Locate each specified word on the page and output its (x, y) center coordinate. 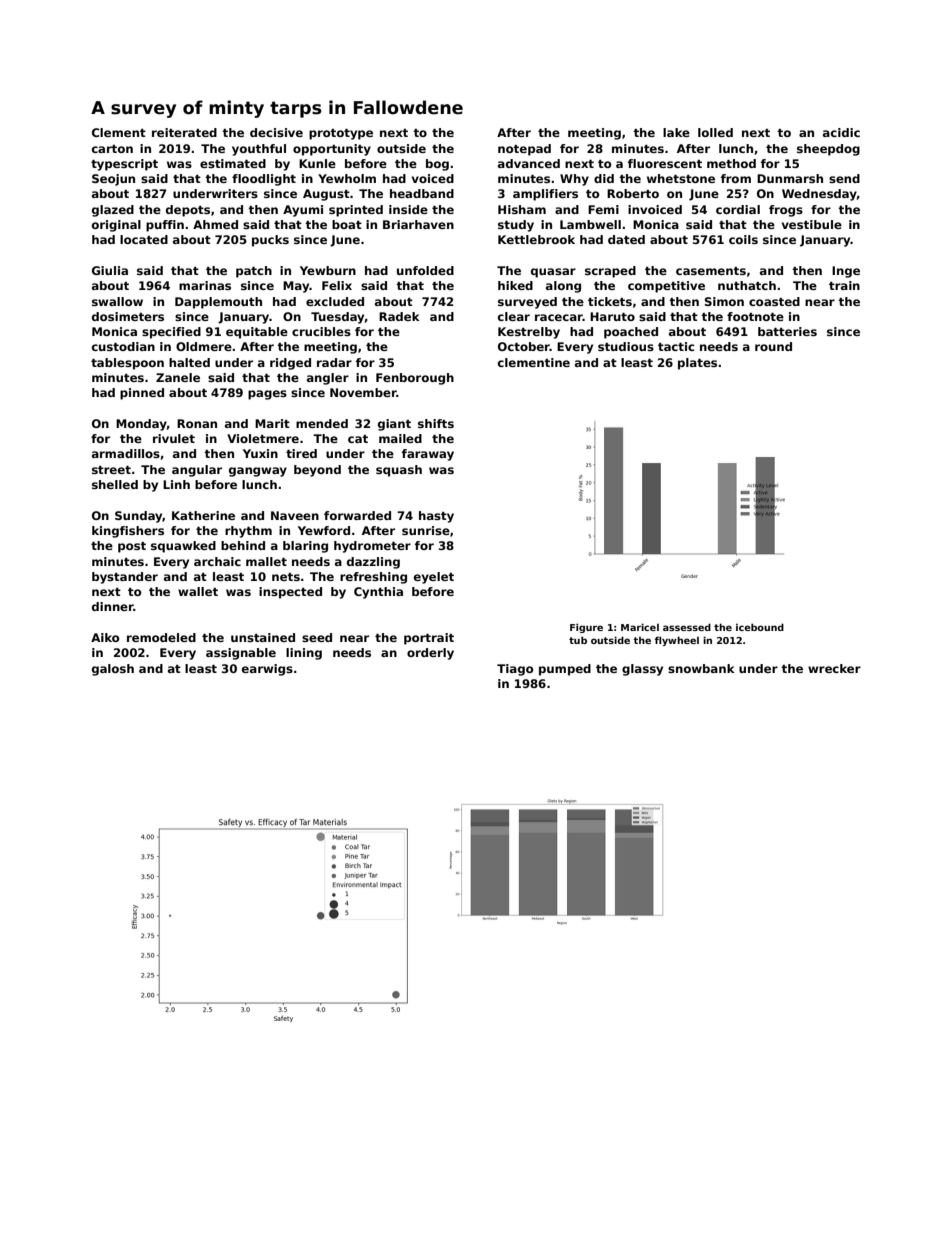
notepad (524, 150)
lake (676, 132)
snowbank (701, 668)
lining (304, 654)
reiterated (184, 132)
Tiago (515, 670)
